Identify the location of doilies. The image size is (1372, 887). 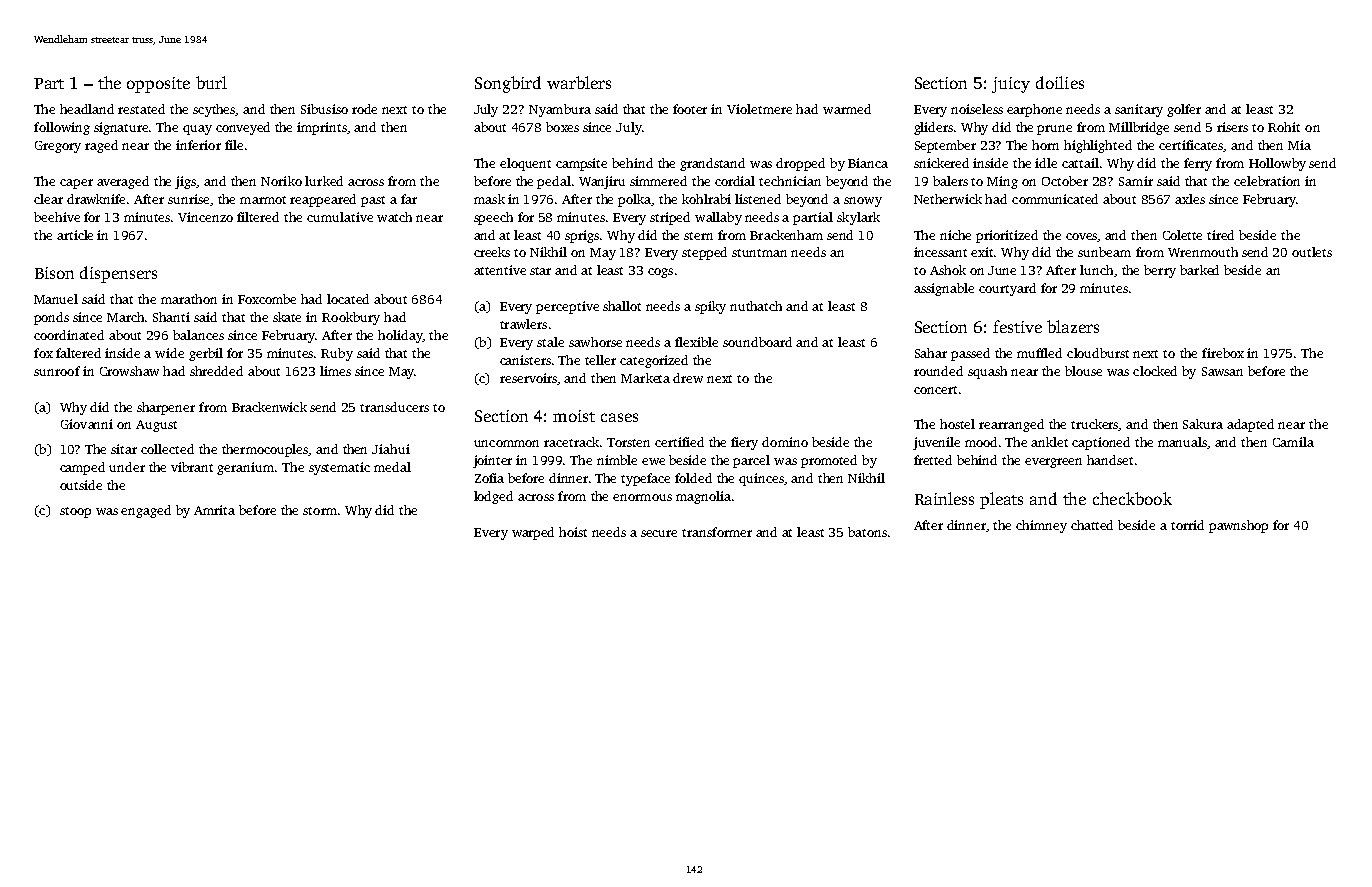
(1060, 82).
